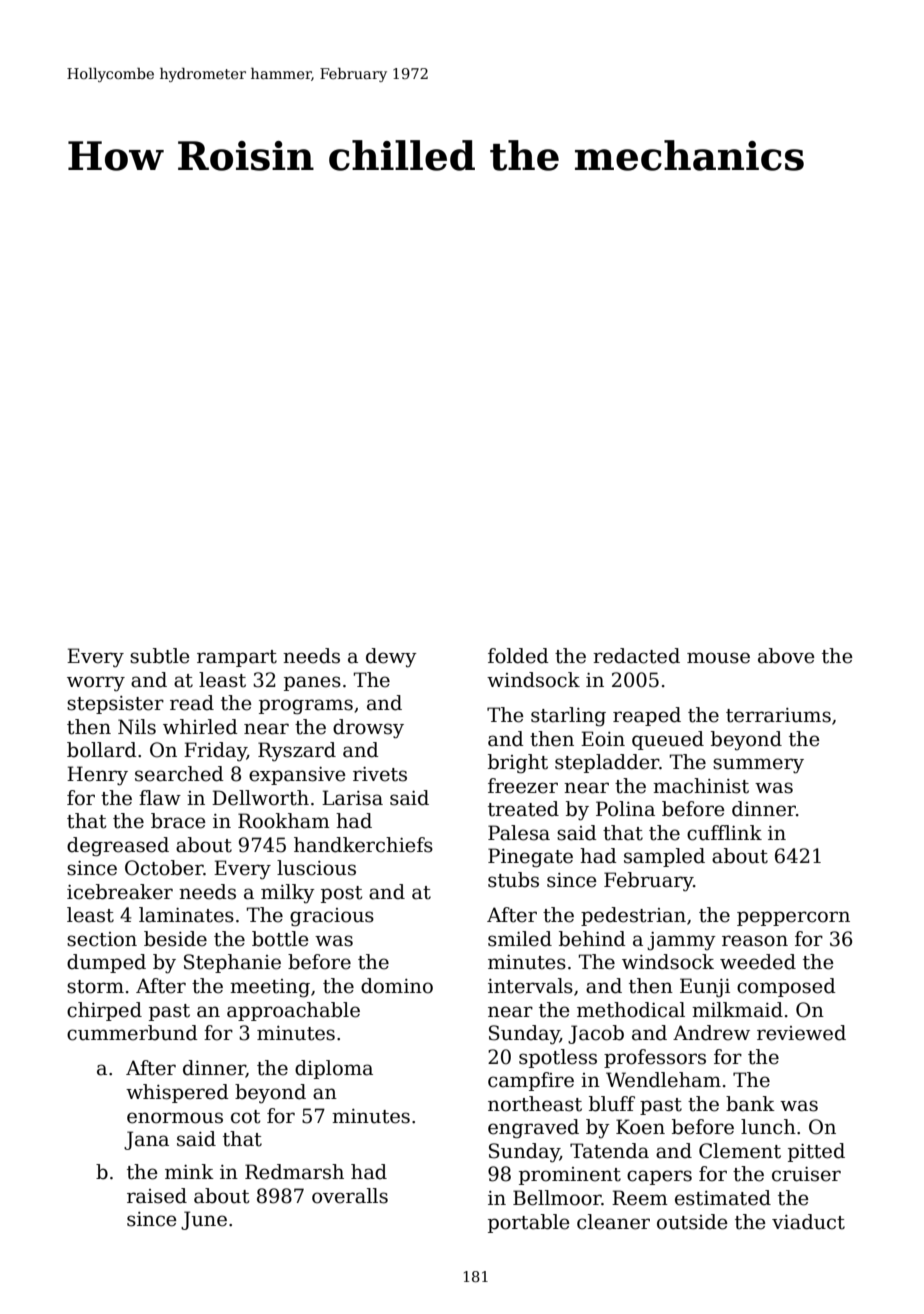 The width and height of the image is (924, 1314). I want to click on folded, so click(518, 656).
